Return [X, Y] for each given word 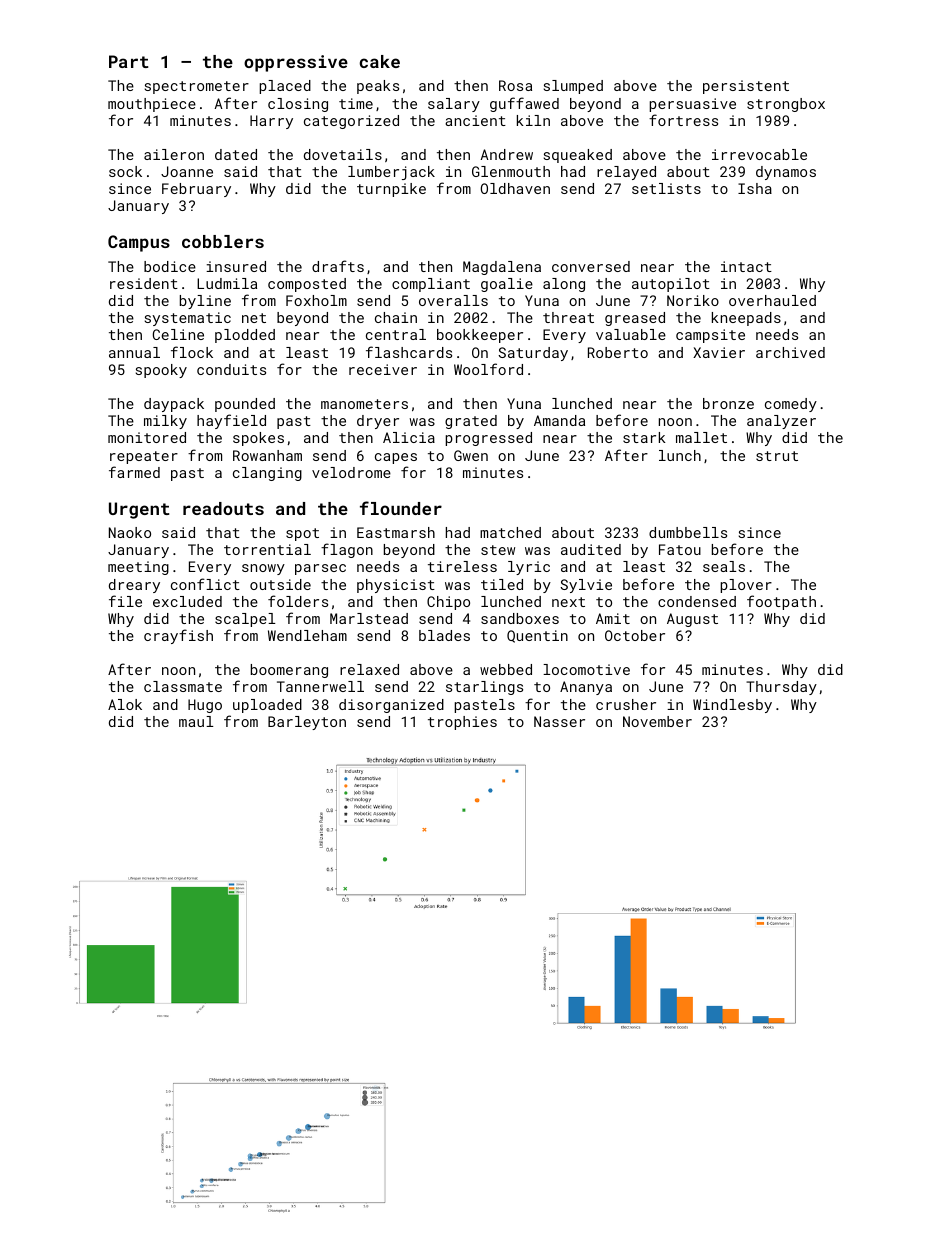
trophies [462, 723]
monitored [147, 437]
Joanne [187, 171]
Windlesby [732, 706]
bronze [728, 403]
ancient [475, 120]
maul [196, 721]
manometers [364, 404]
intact [746, 266]
